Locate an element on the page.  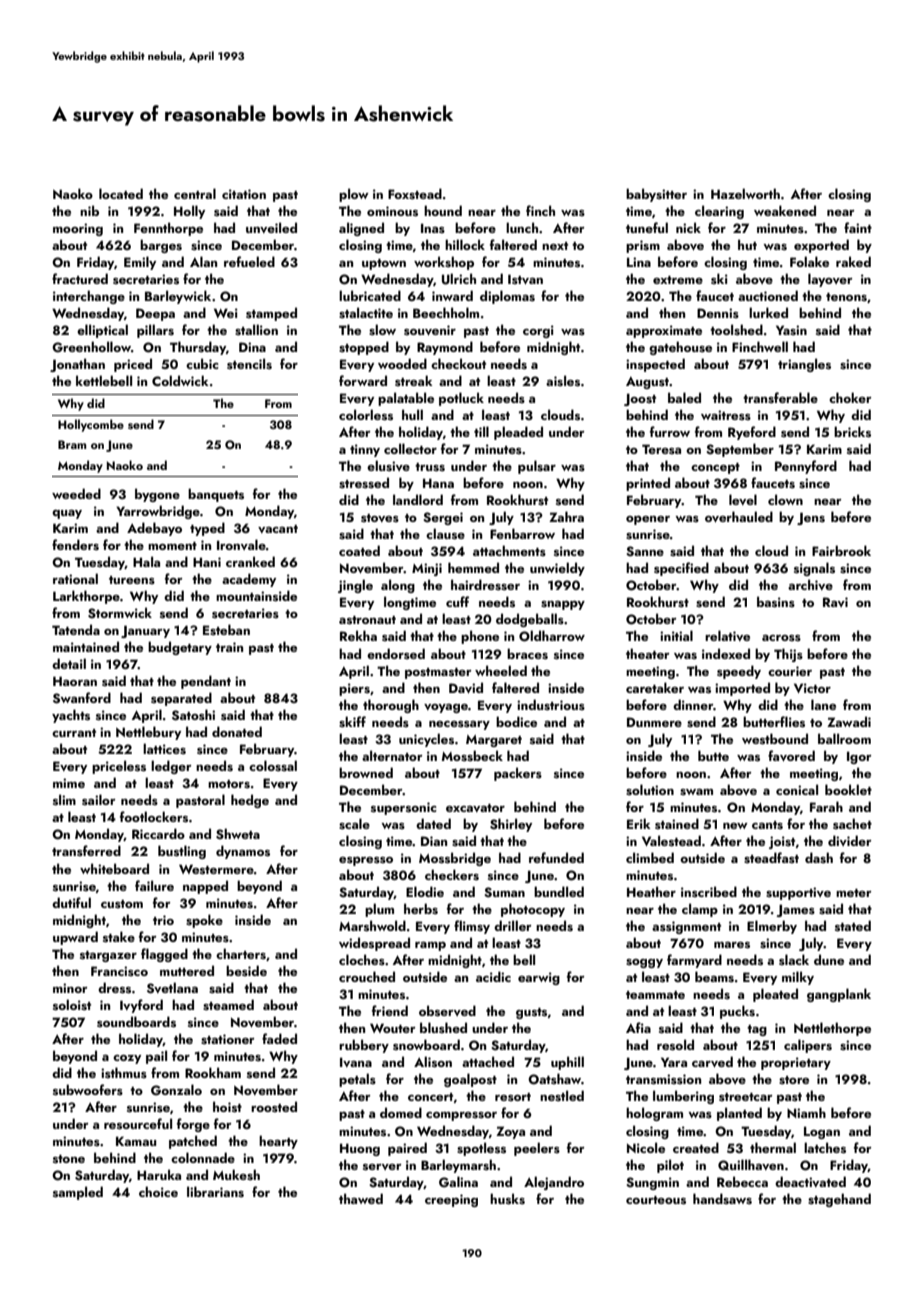
citation is located at coordinates (244, 194).
